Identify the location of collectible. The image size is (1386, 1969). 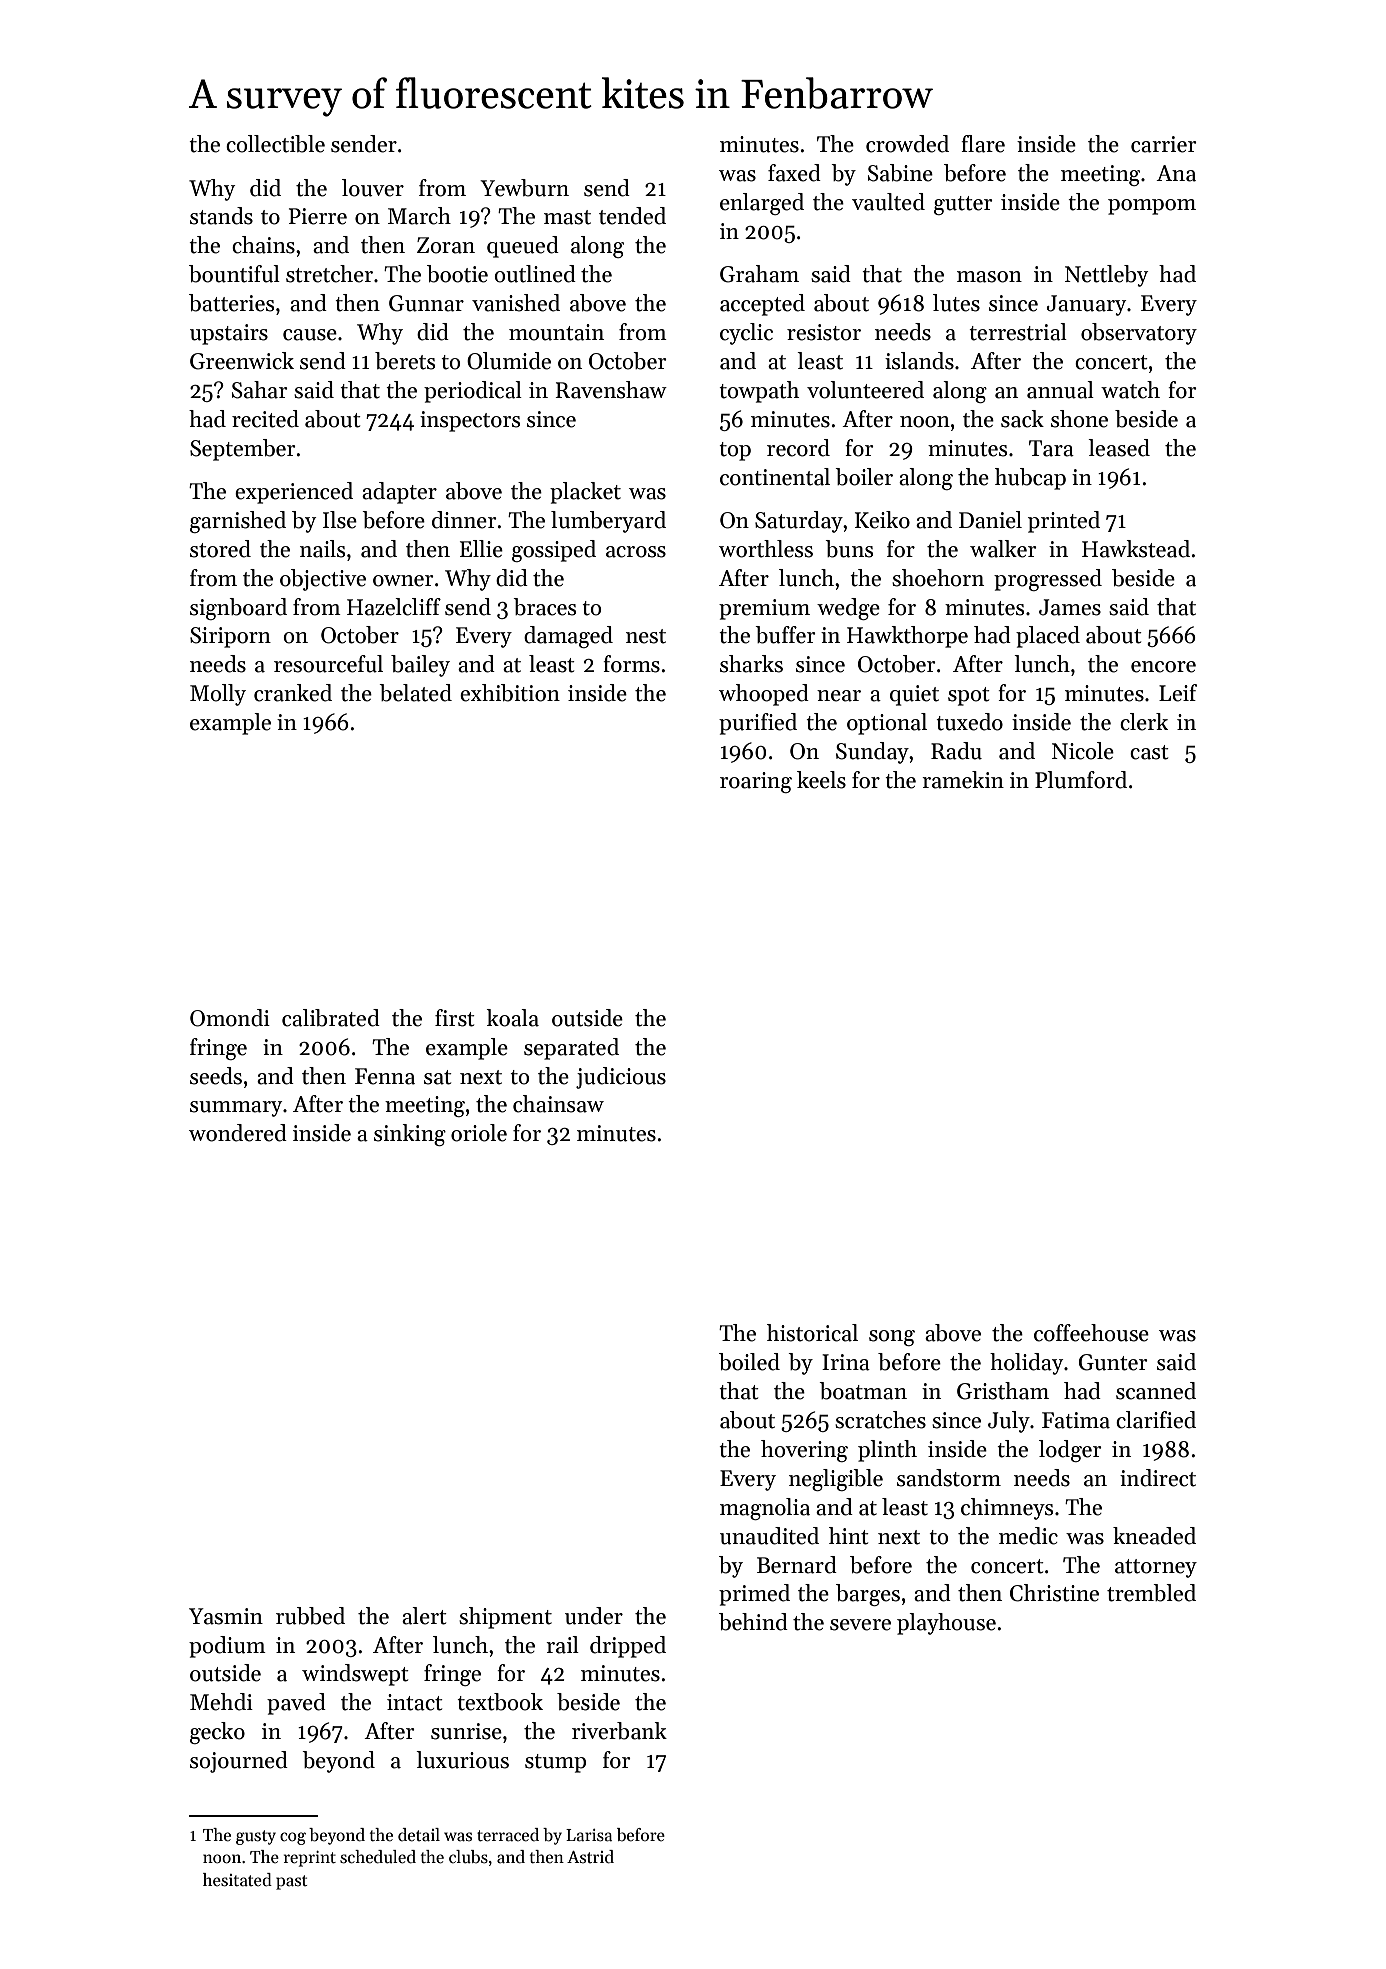
(275, 144).
